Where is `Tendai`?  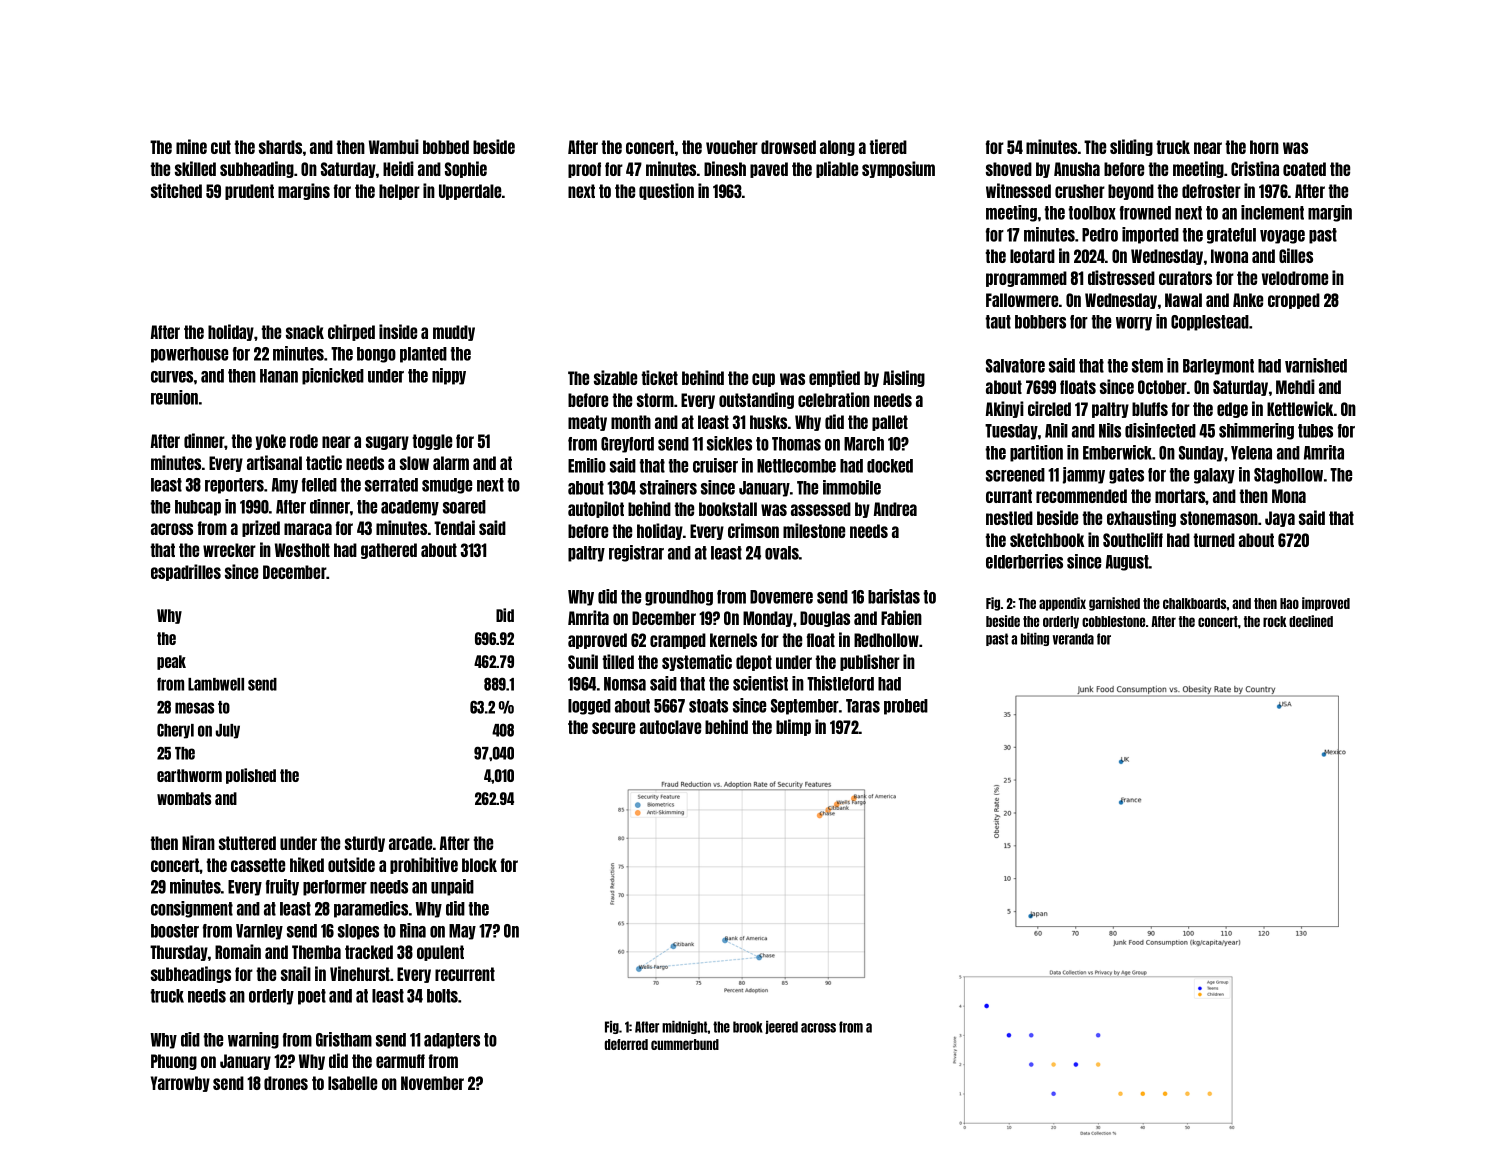
Tendai is located at coordinates (454, 527).
